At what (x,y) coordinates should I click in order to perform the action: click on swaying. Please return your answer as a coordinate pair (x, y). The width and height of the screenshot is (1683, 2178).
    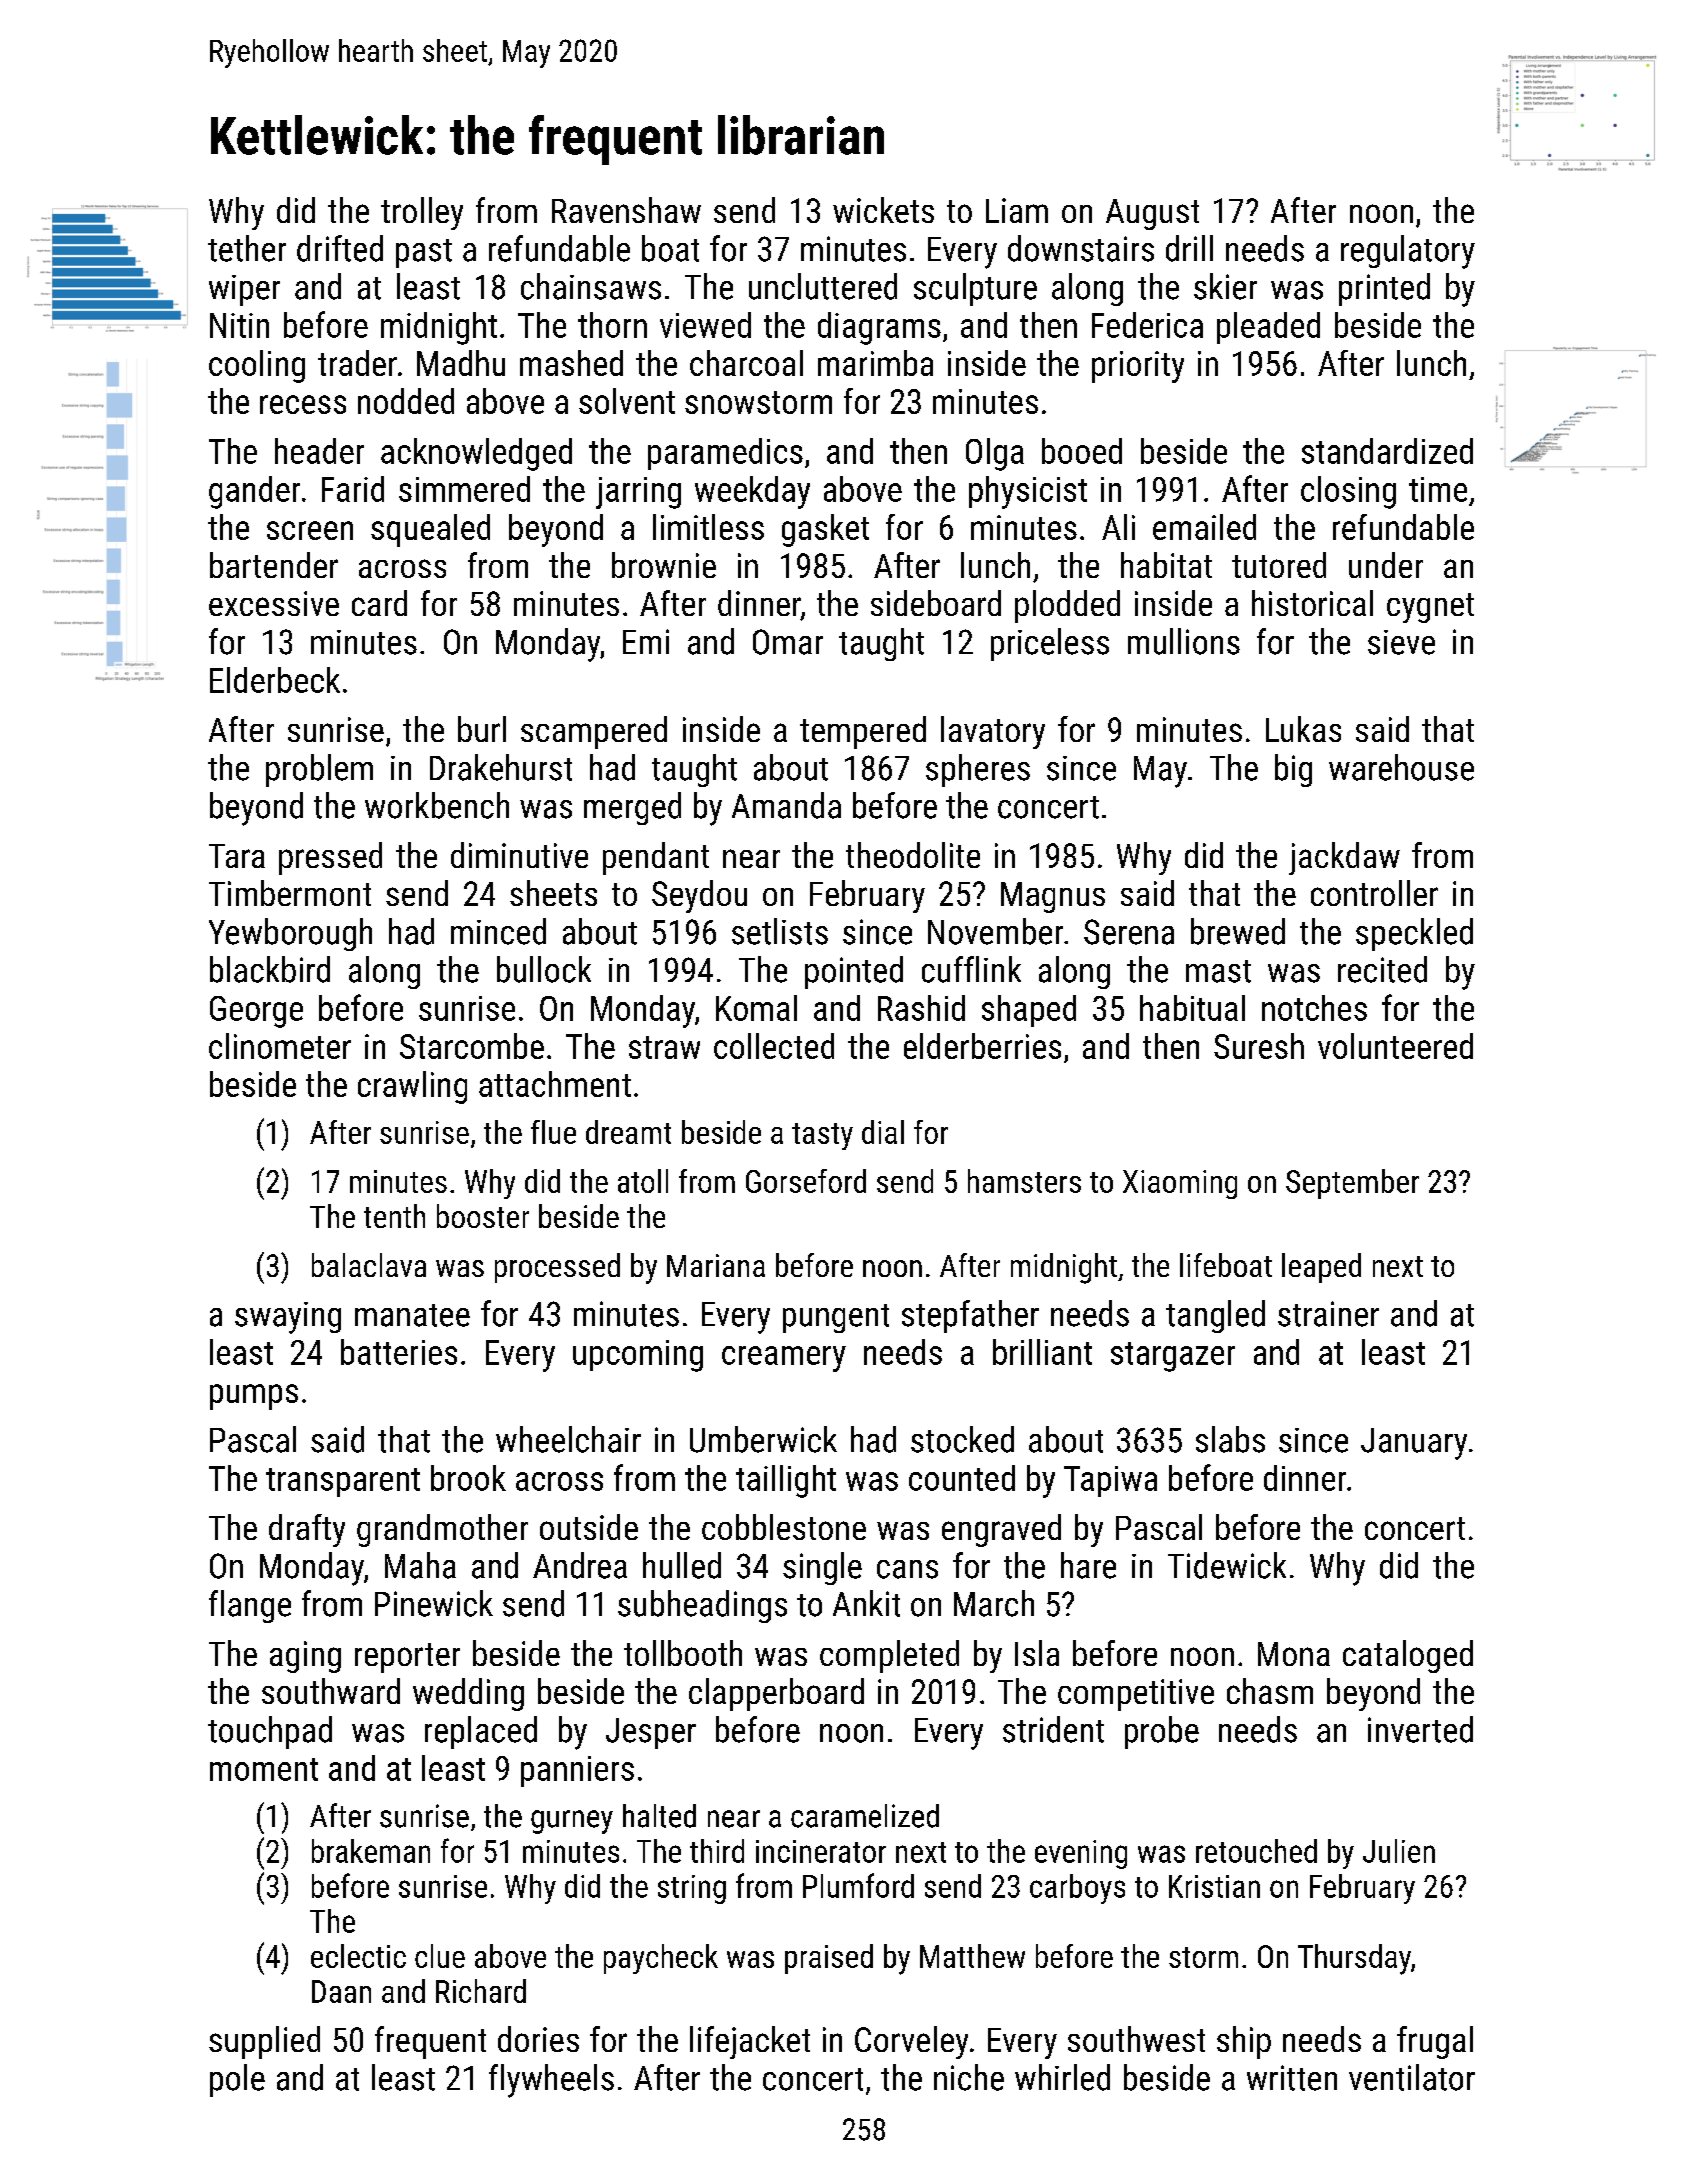
    Looking at the image, I should click on (288, 1318).
